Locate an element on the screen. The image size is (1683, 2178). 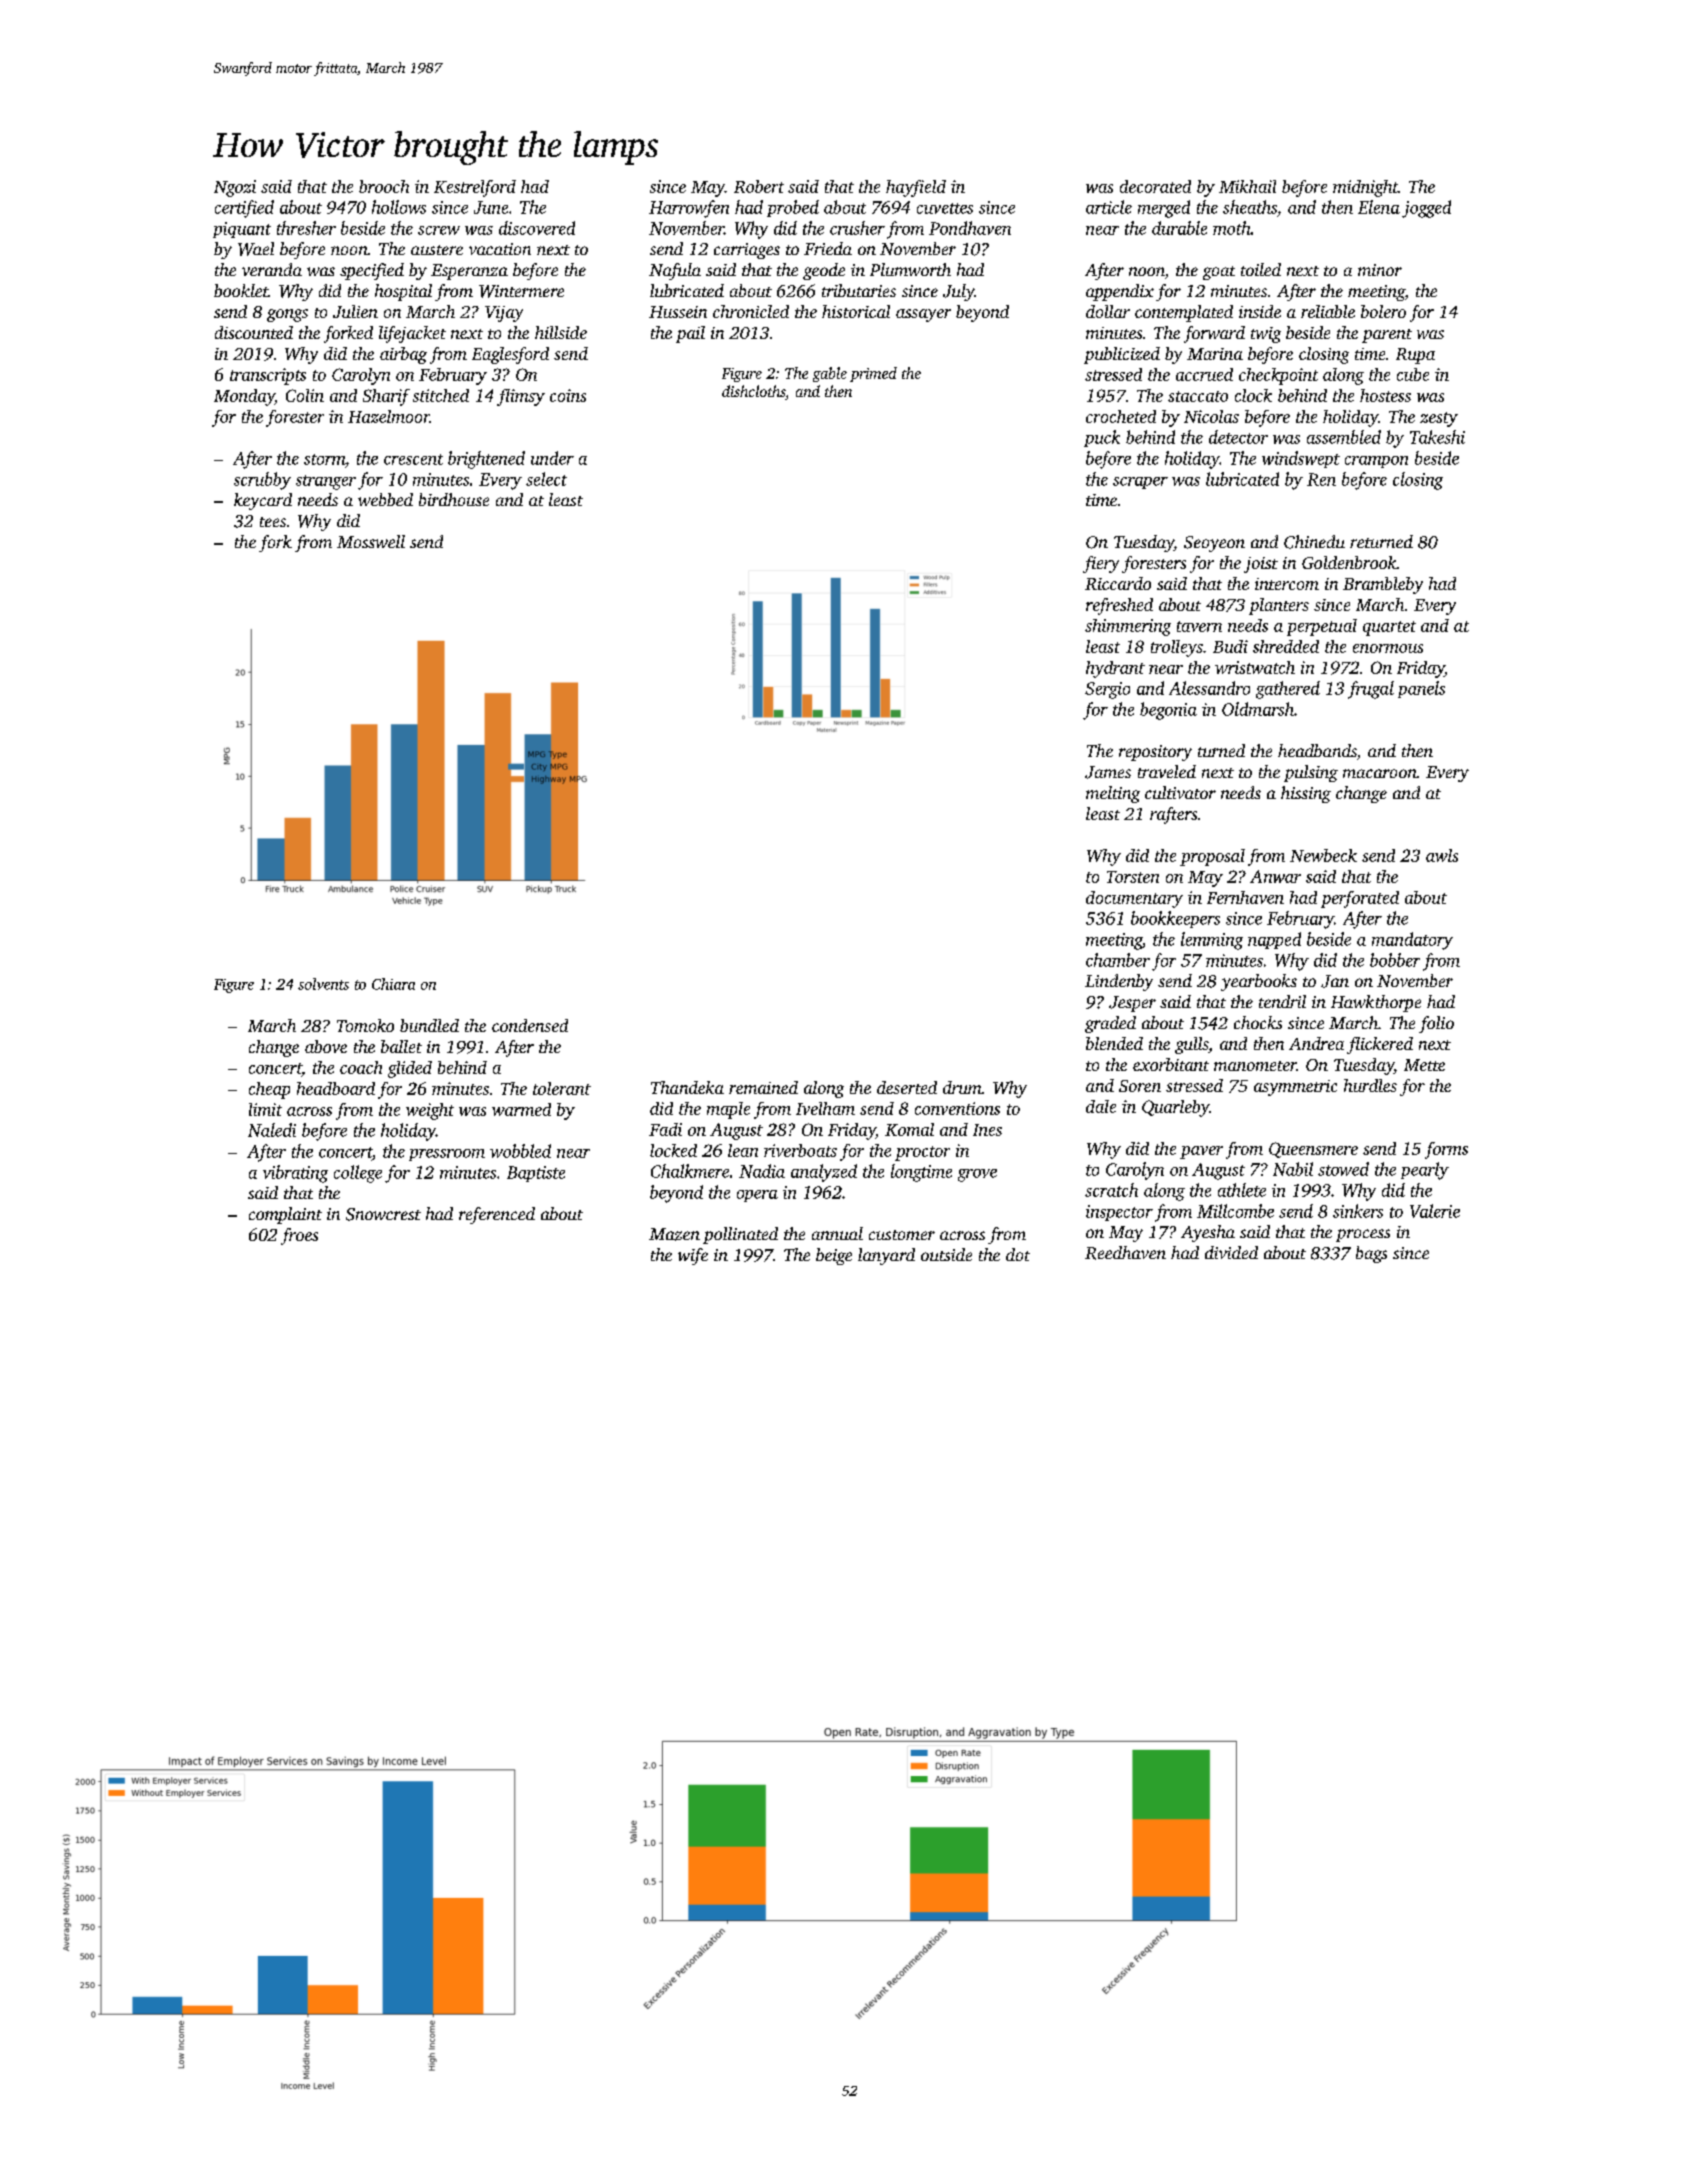
begonia is located at coordinates (1168, 711).
